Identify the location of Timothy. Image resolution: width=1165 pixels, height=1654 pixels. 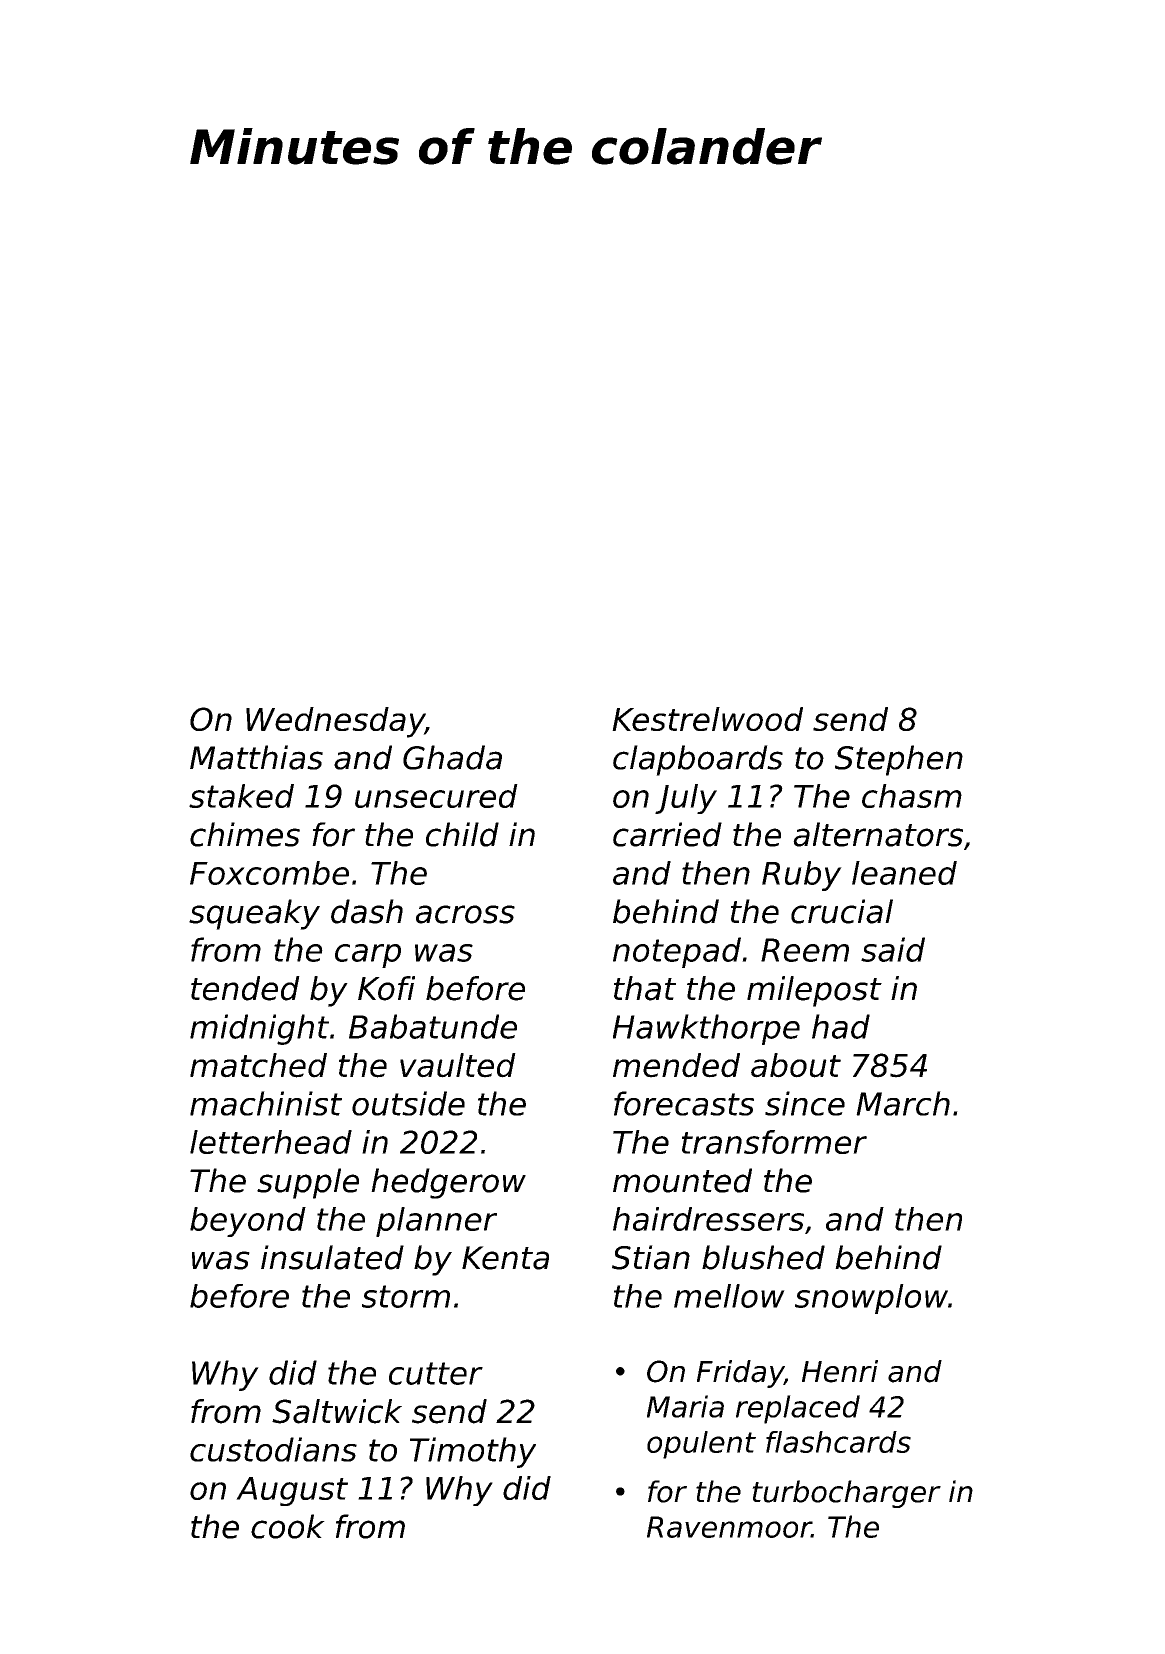
(473, 1452).
